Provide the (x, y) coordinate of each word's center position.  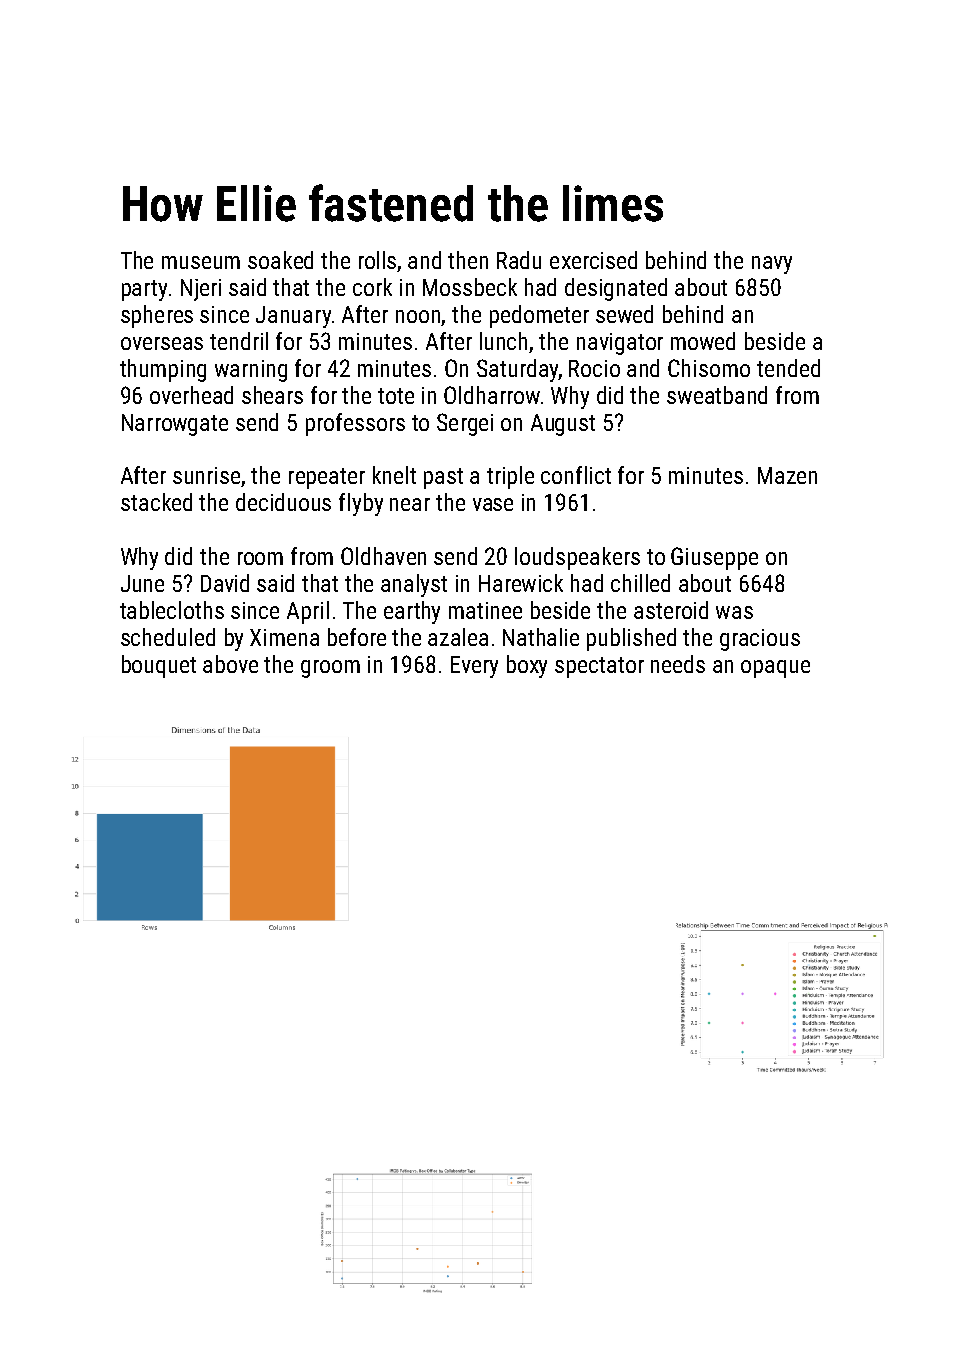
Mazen (787, 475)
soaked (280, 260)
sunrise (207, 477)
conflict (576, 475)
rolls (378, 261)
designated (616, 289)
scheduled (168, 637)
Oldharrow (492, 395)
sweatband (717, 395)
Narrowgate (175, 425)
